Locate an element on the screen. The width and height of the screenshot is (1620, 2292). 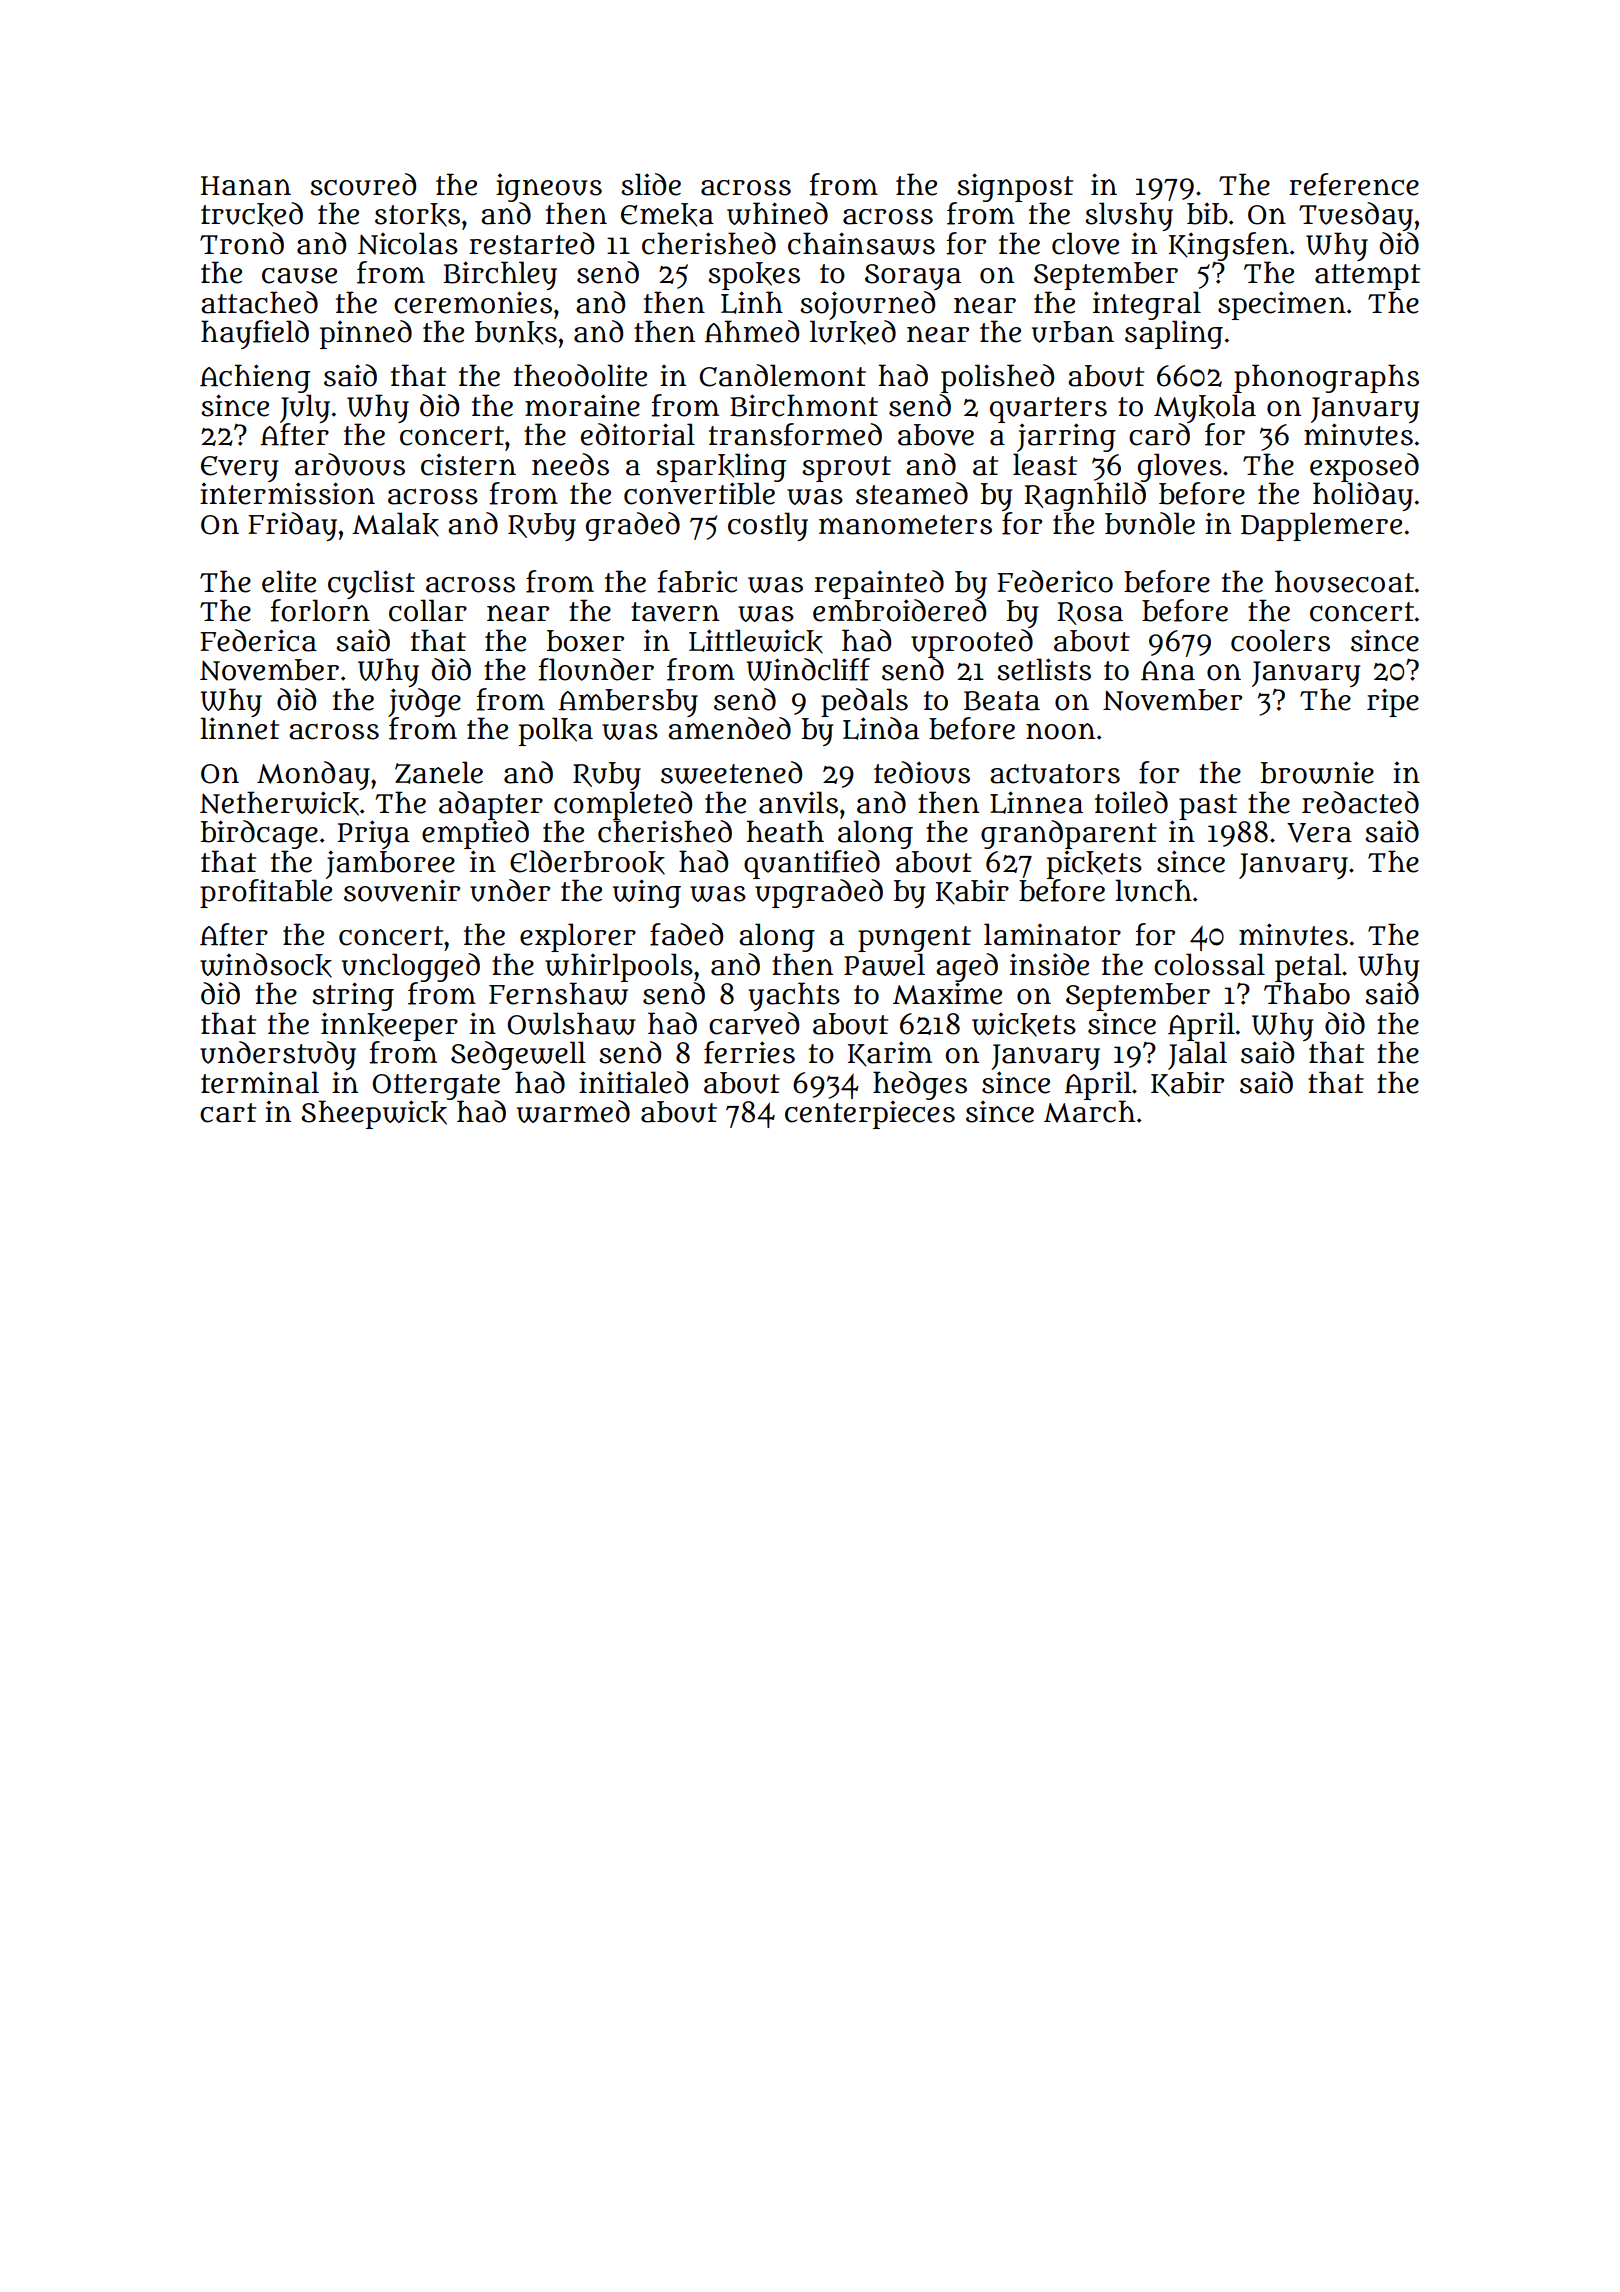
elite is located at coordinates (289, 581).
